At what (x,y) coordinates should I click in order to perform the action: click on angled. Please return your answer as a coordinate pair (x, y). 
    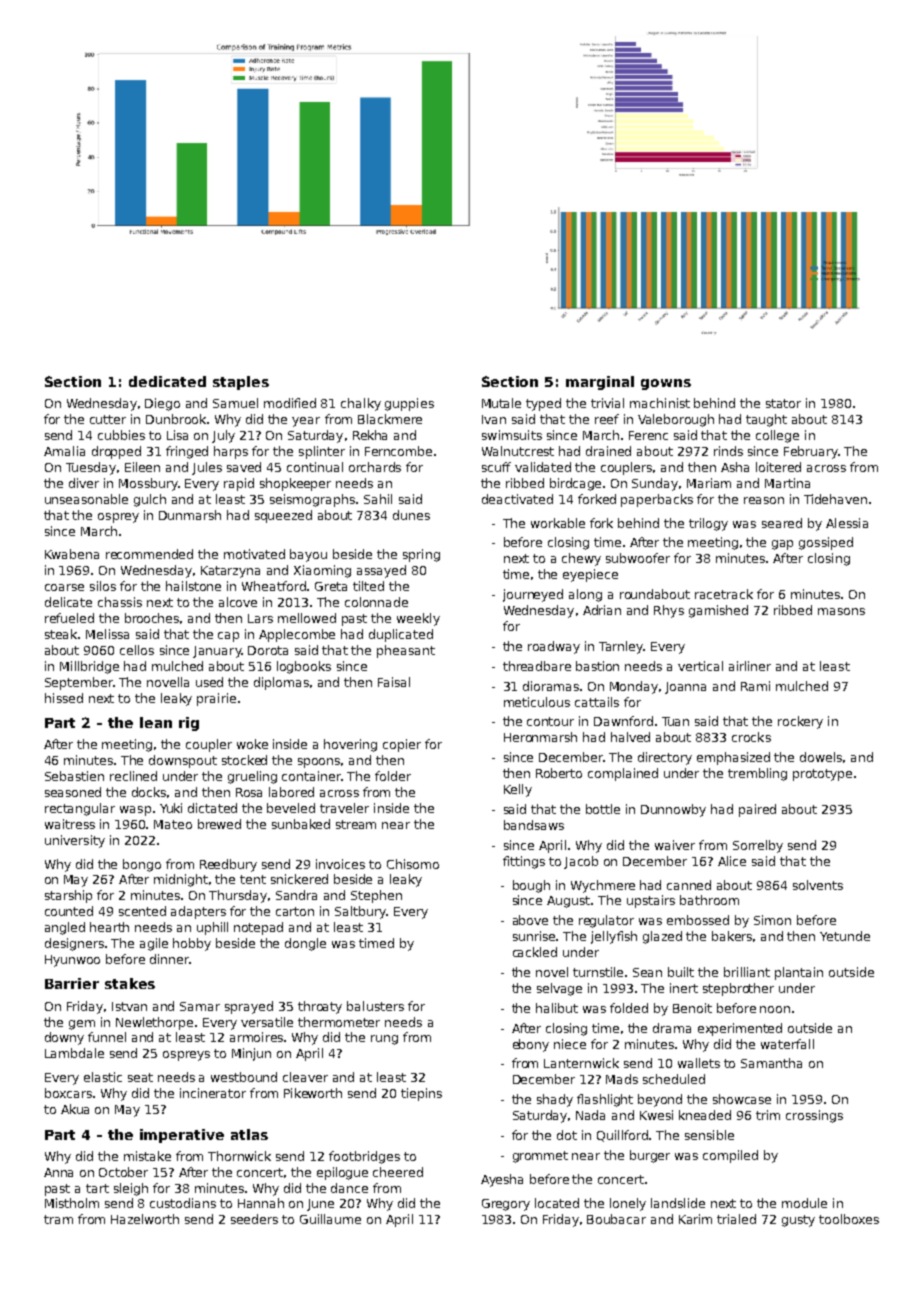
    Looking at the image, I should click on (65, 928).
